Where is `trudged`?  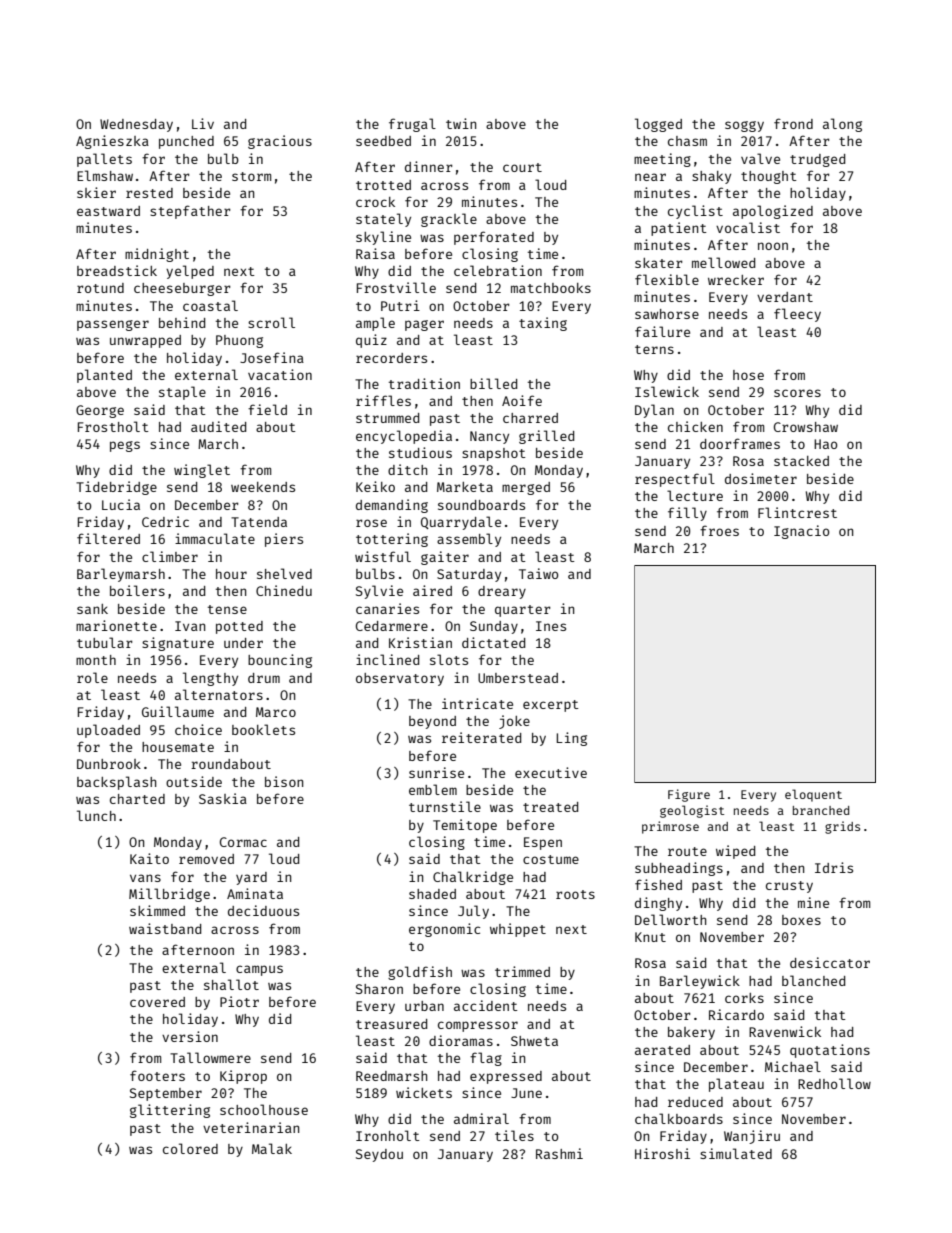
trudged is located at coordinates (817, 160).
